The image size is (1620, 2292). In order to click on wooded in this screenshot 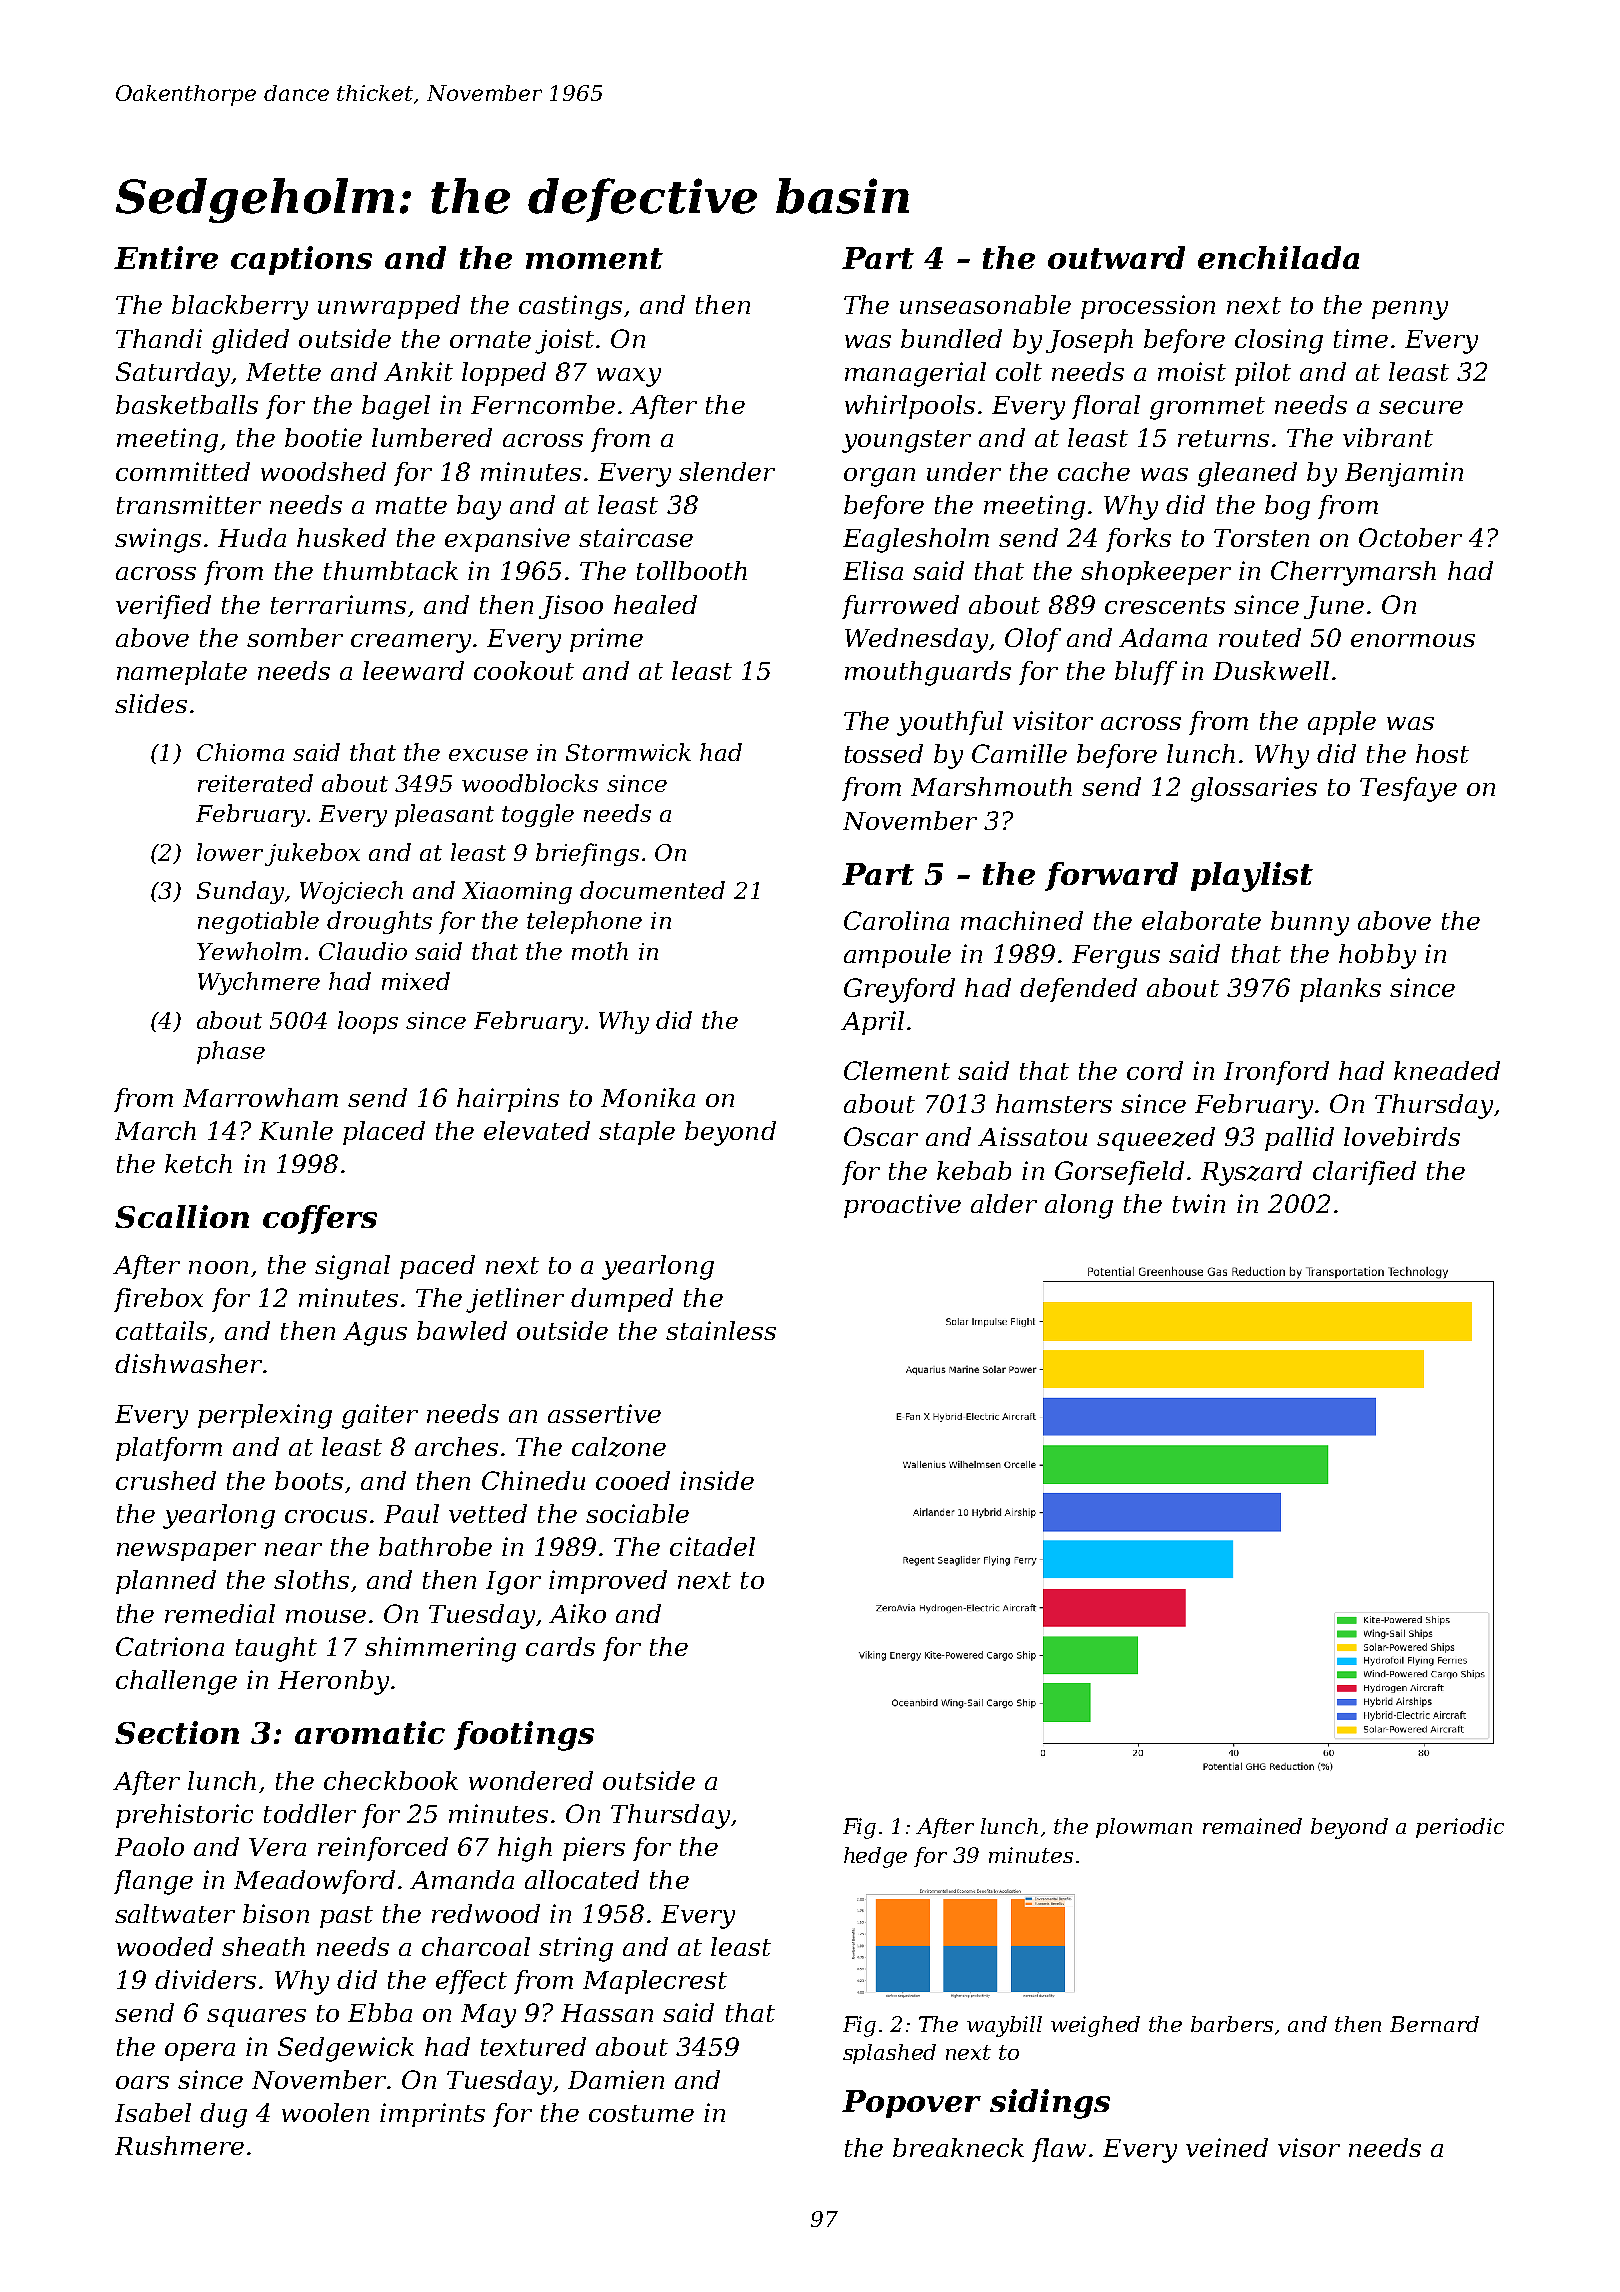, I will do `click(165, 1946)`.
